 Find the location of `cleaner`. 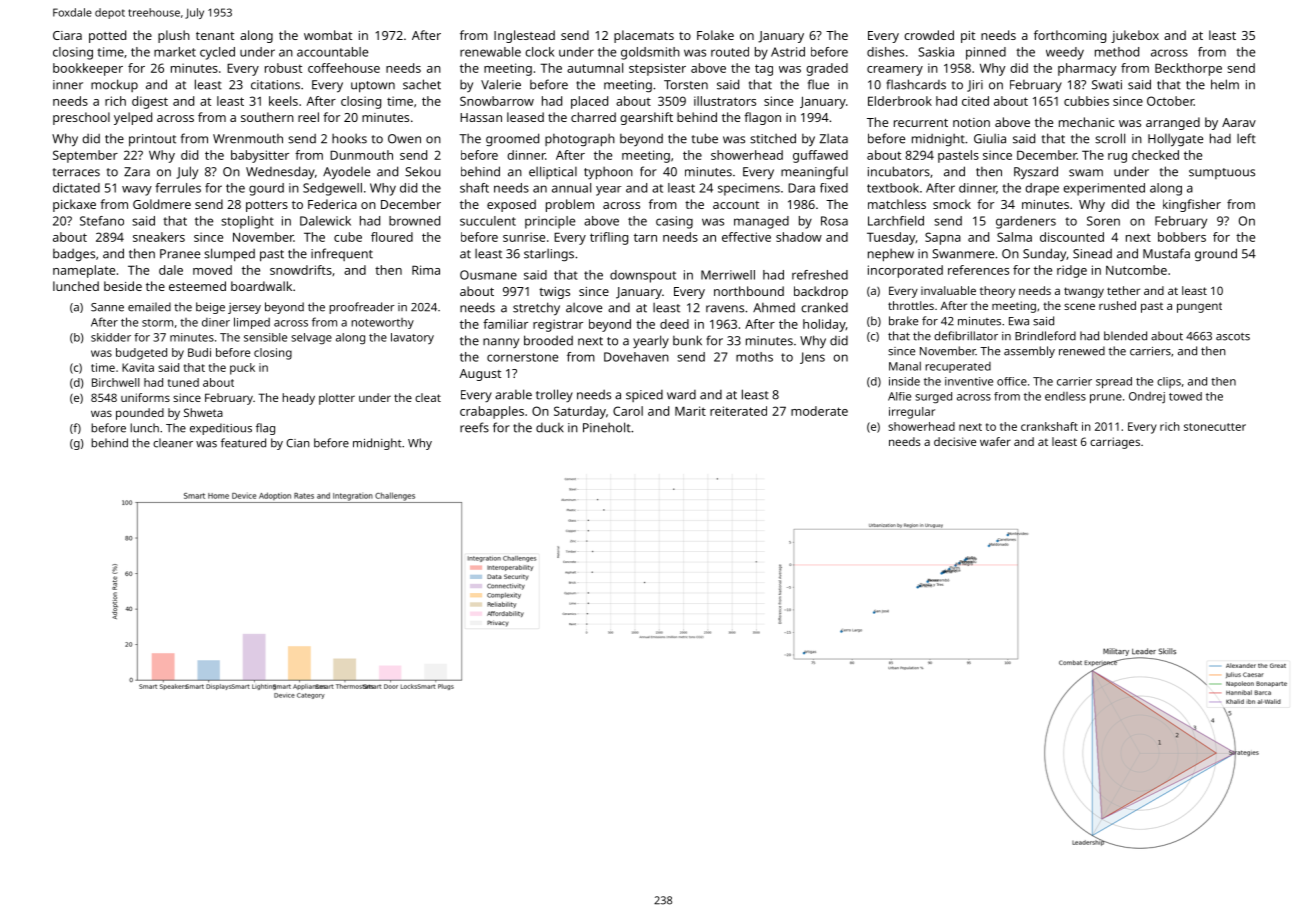

cleaner is located at coordinates (173, 443).
